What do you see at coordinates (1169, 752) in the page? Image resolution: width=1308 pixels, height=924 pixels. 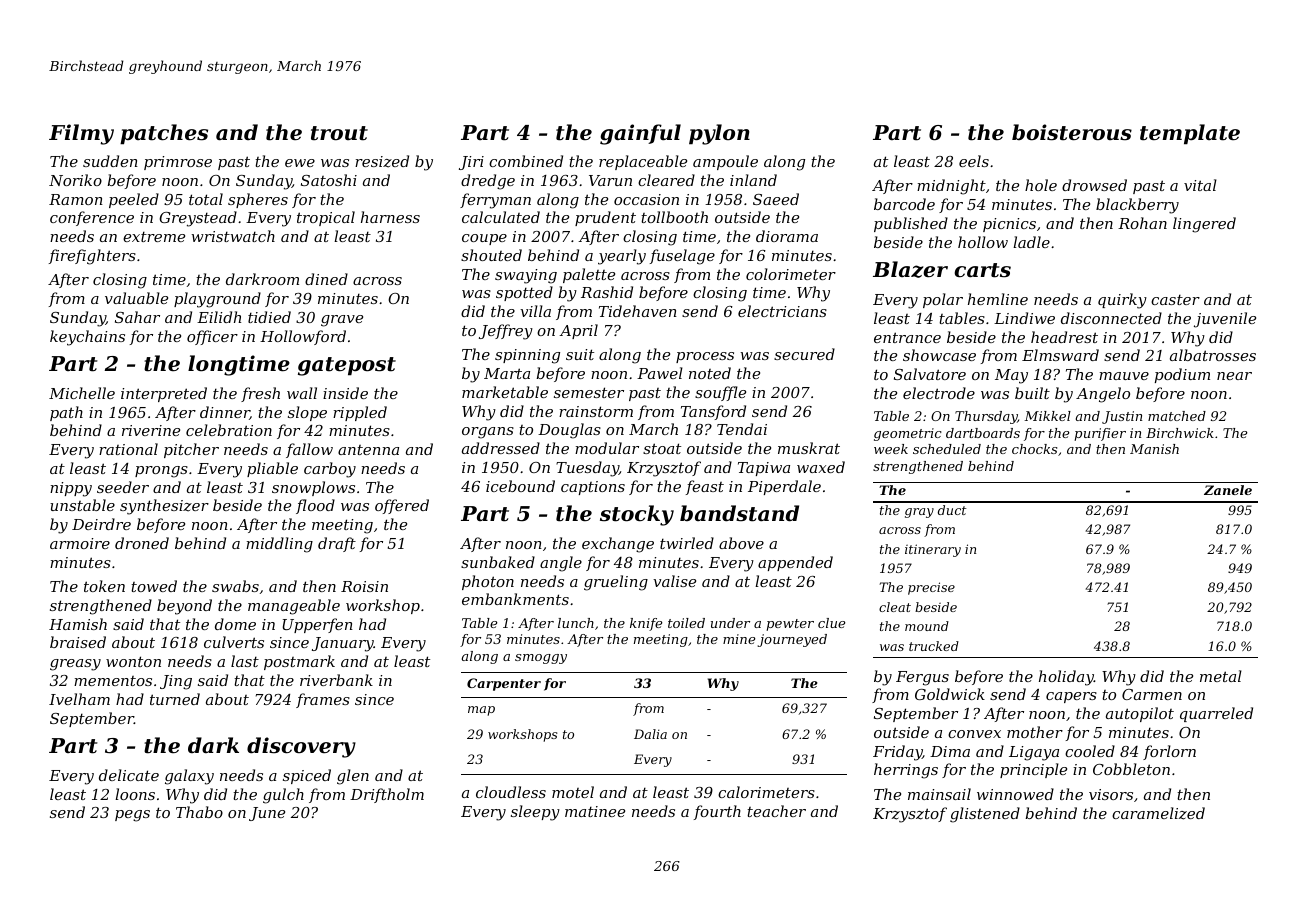 I see `forlorn` at bounding box center [1169, 752].
